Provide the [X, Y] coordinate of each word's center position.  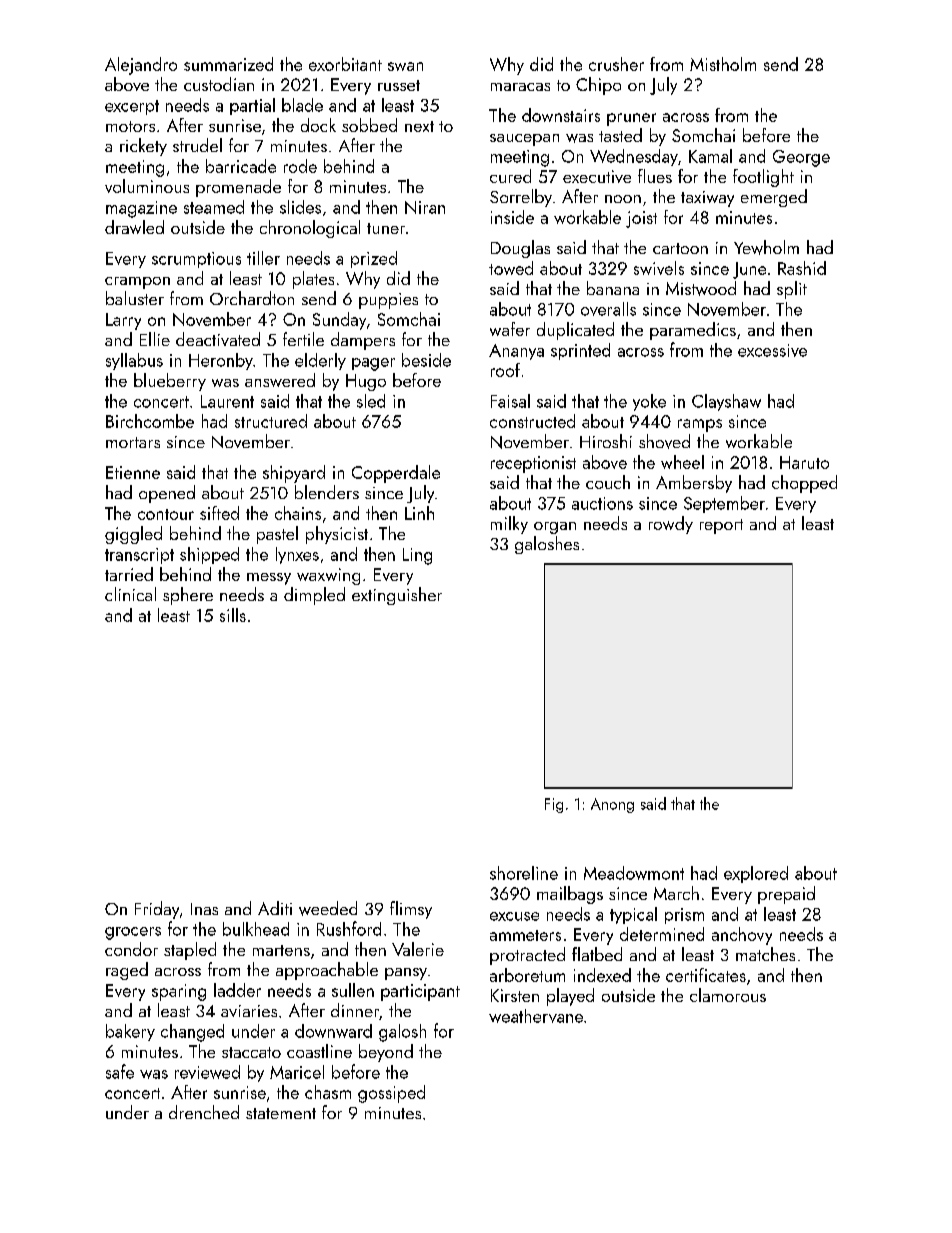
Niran [425, 207]
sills [233, 615]
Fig [554, 805]
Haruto [804, 462]
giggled [133, 535]
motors [130, 126]
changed [192, 1033]
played [570, 997]
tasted [620, 135]
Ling [417, 556]
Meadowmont [634, 873]
